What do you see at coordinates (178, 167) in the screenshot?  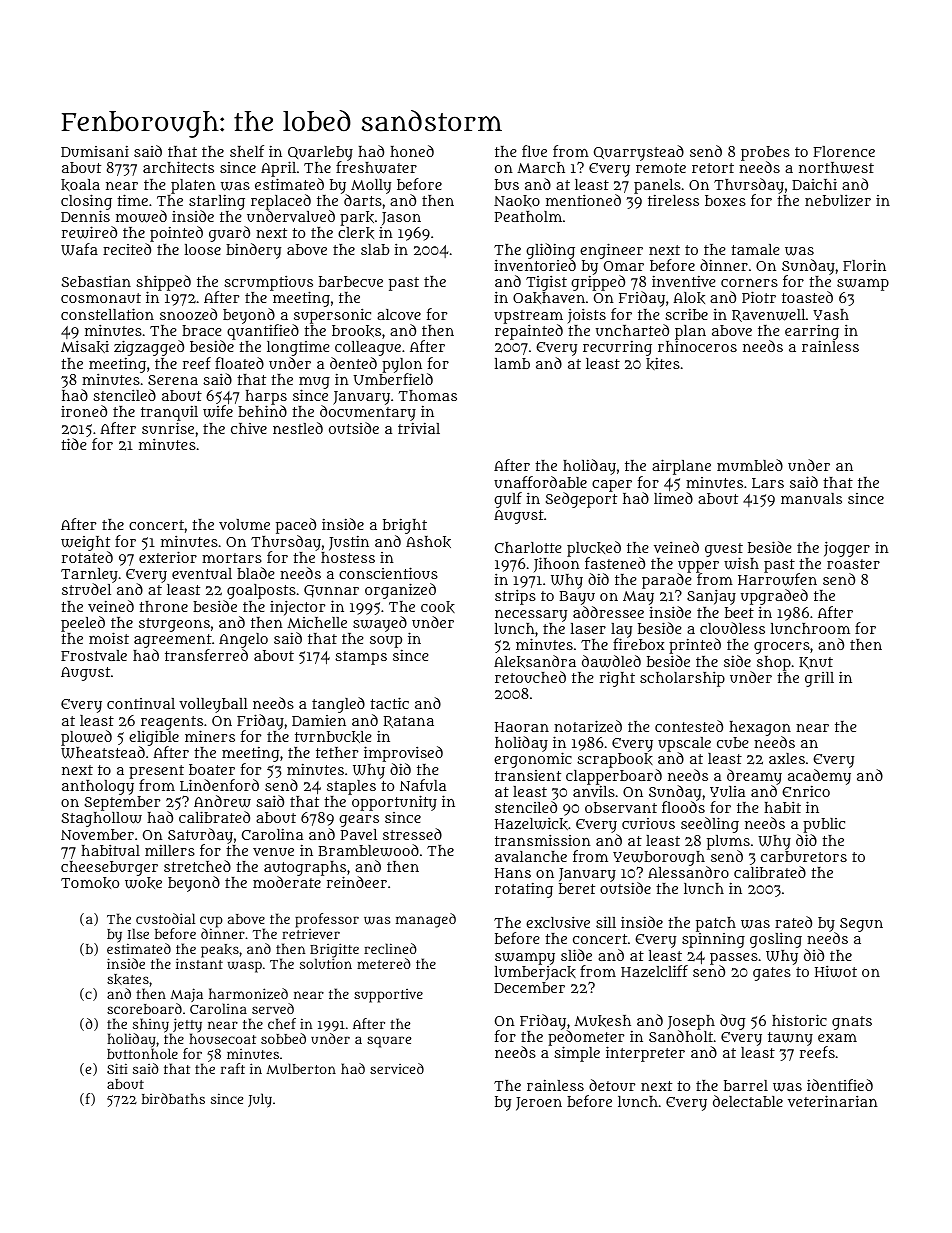 I see `architects` at bounding box center [178, 167].
